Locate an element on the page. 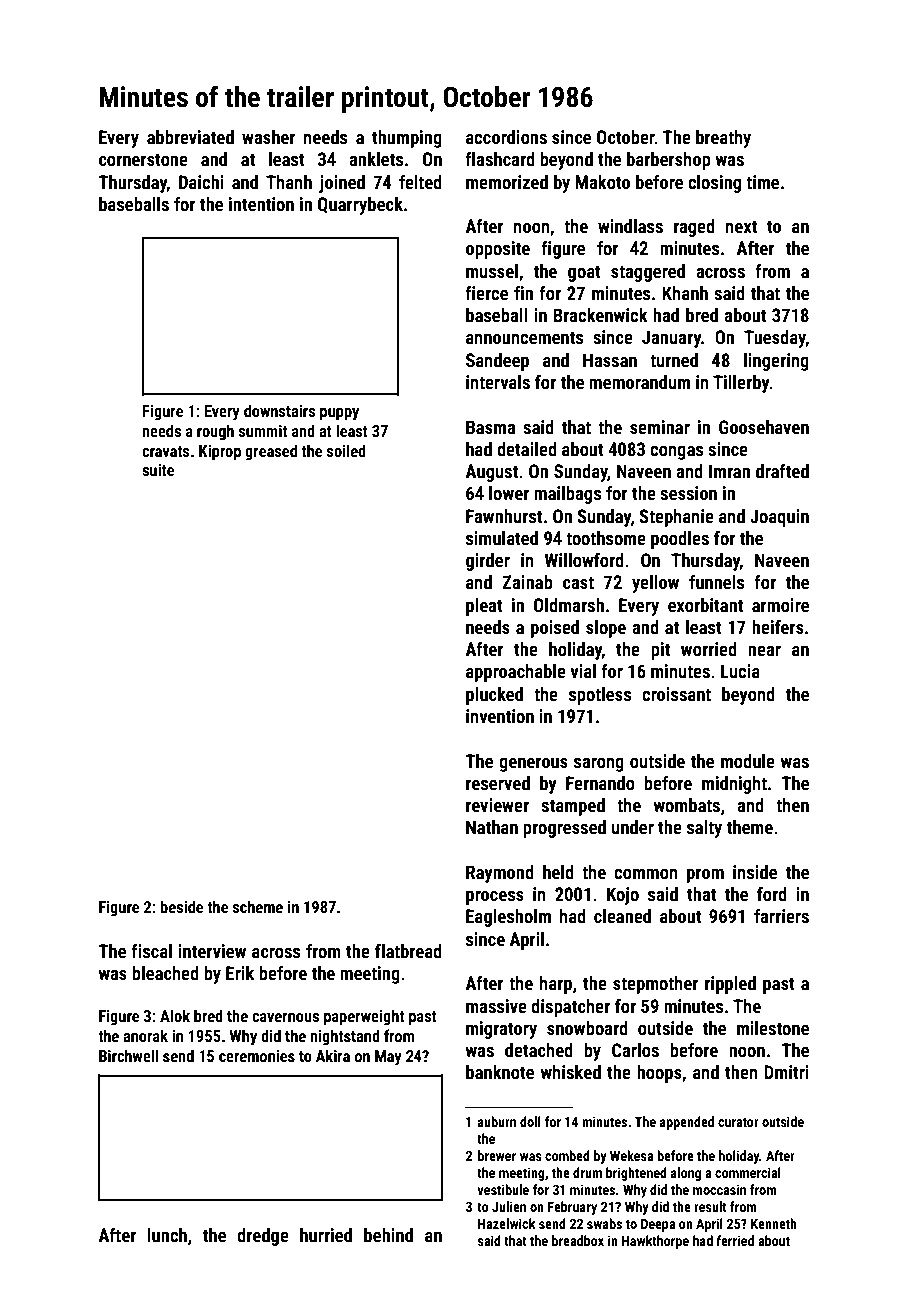 This page has height=1316, width=908. Hawkthorpe is located at coordinates (655, 1242).
